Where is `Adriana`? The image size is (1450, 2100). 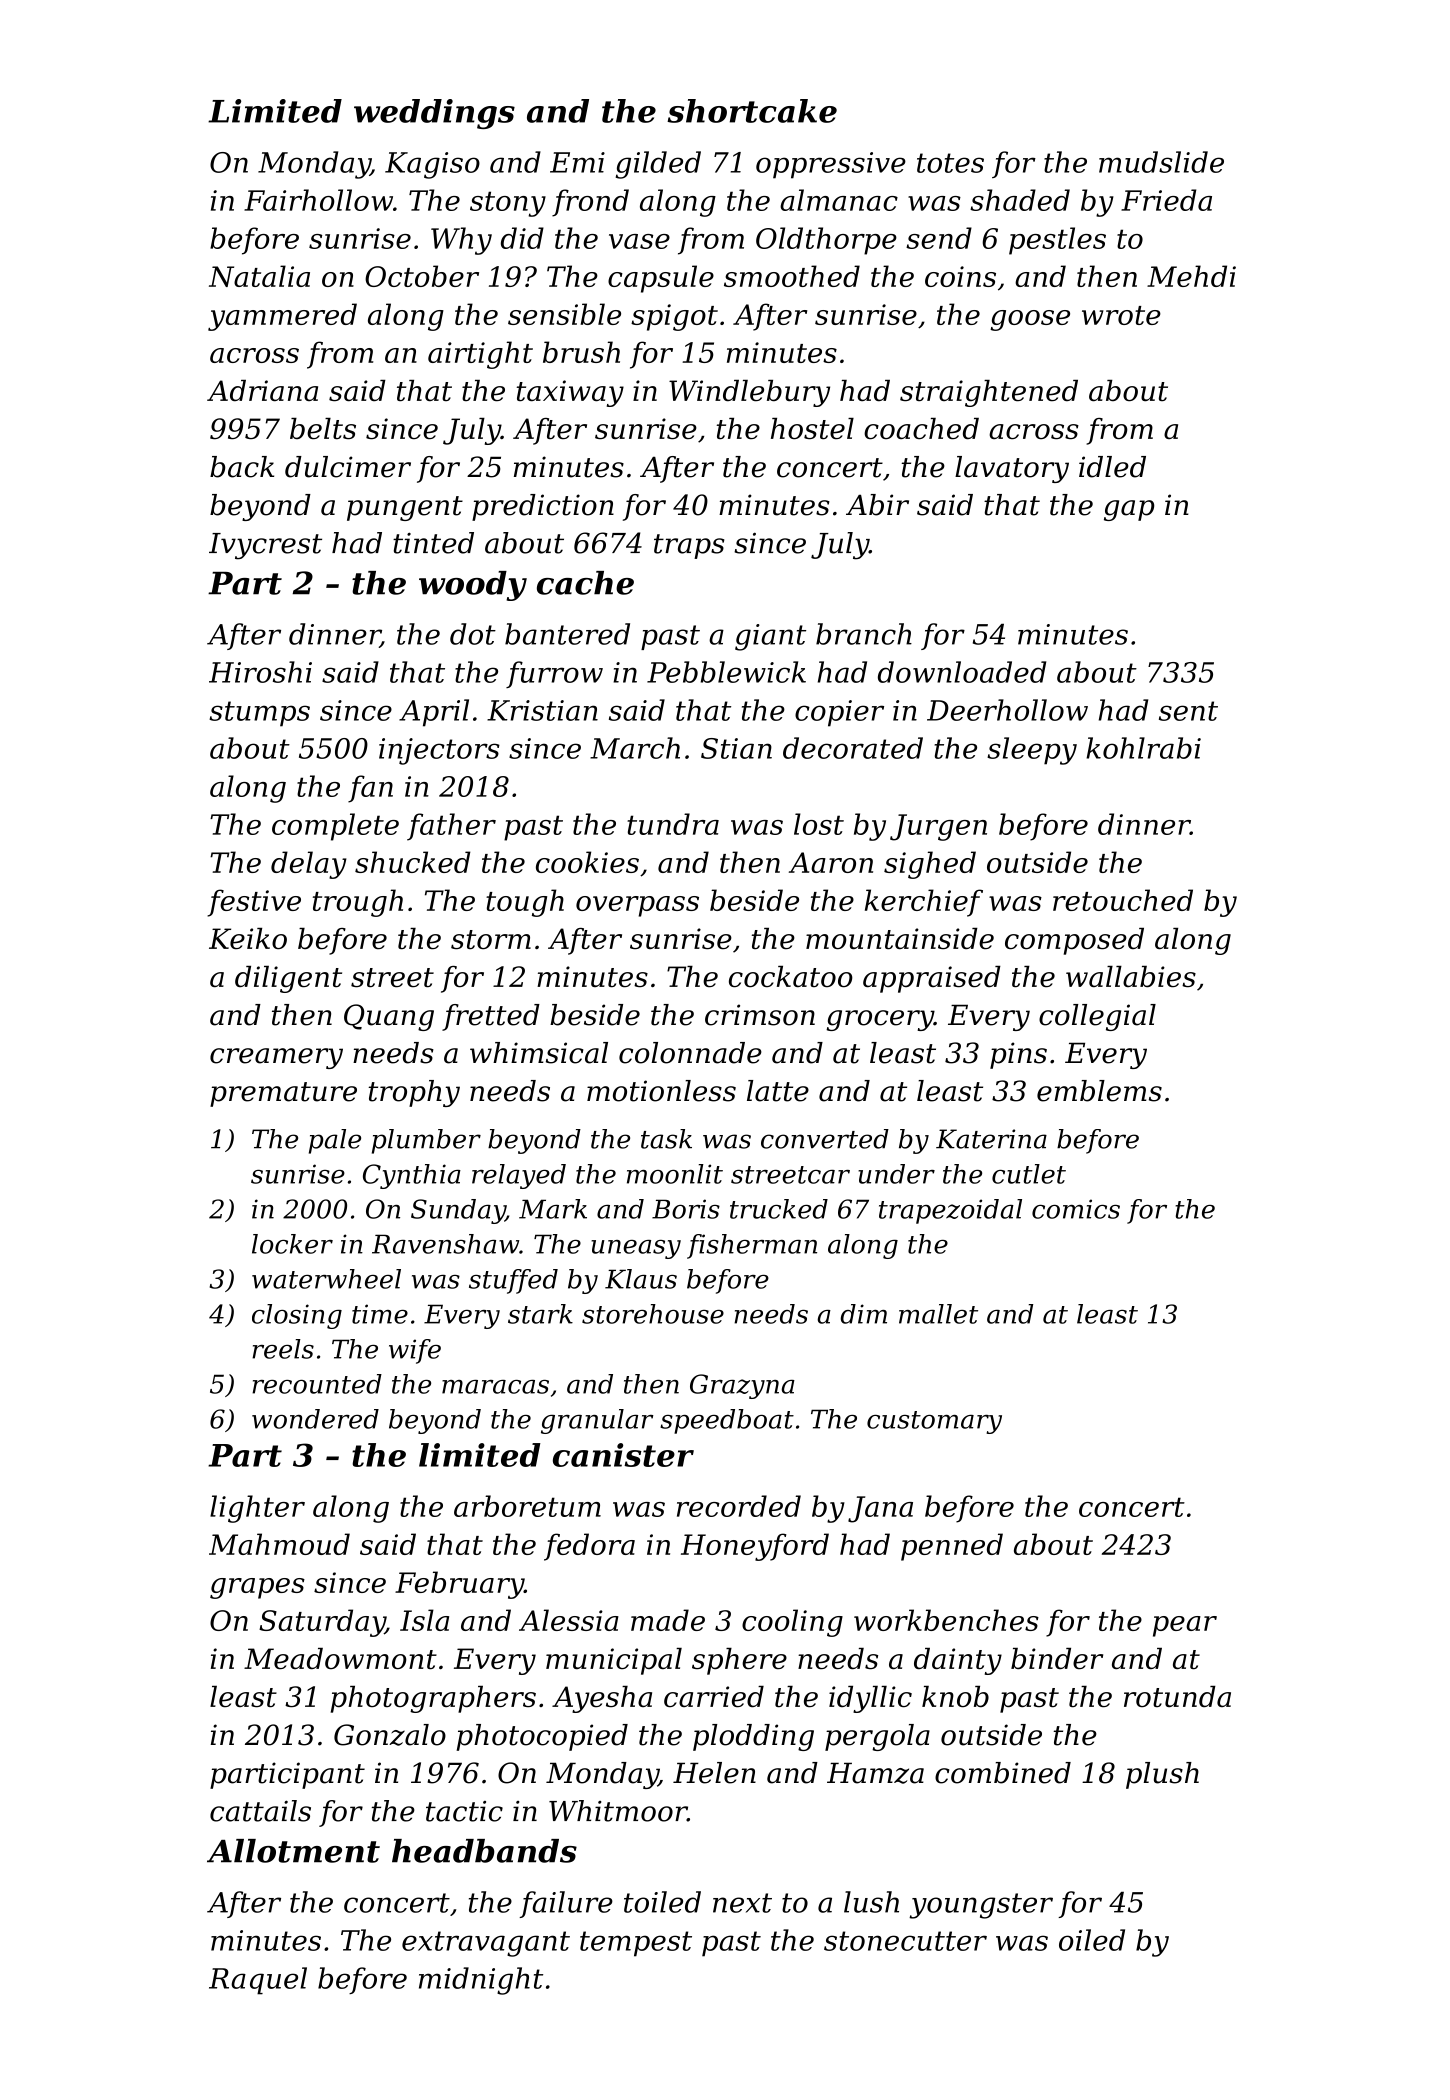
Adriana is located at coordinates (262, 391).
